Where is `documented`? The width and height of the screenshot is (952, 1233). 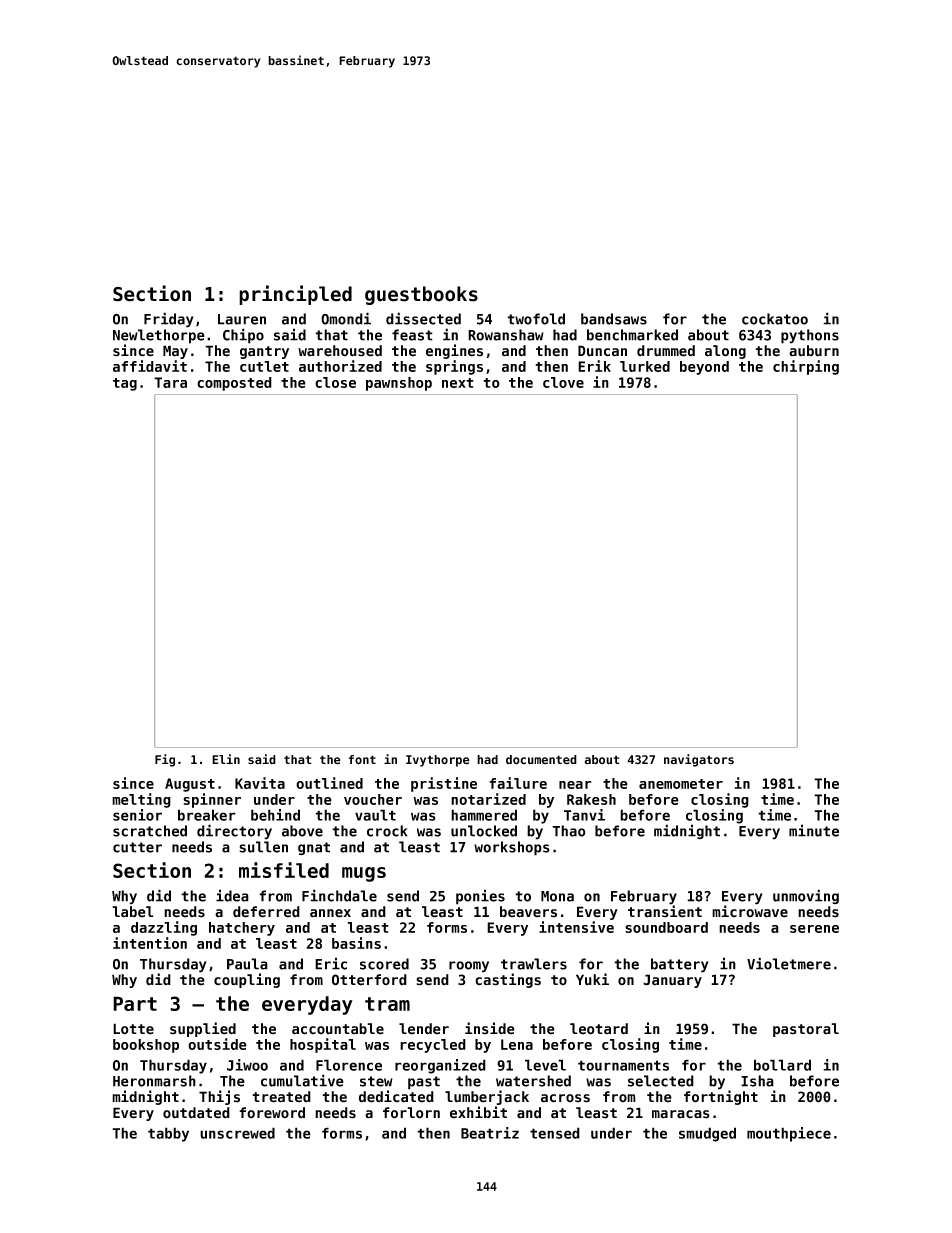
documented is located at coordinates (541, 760).
